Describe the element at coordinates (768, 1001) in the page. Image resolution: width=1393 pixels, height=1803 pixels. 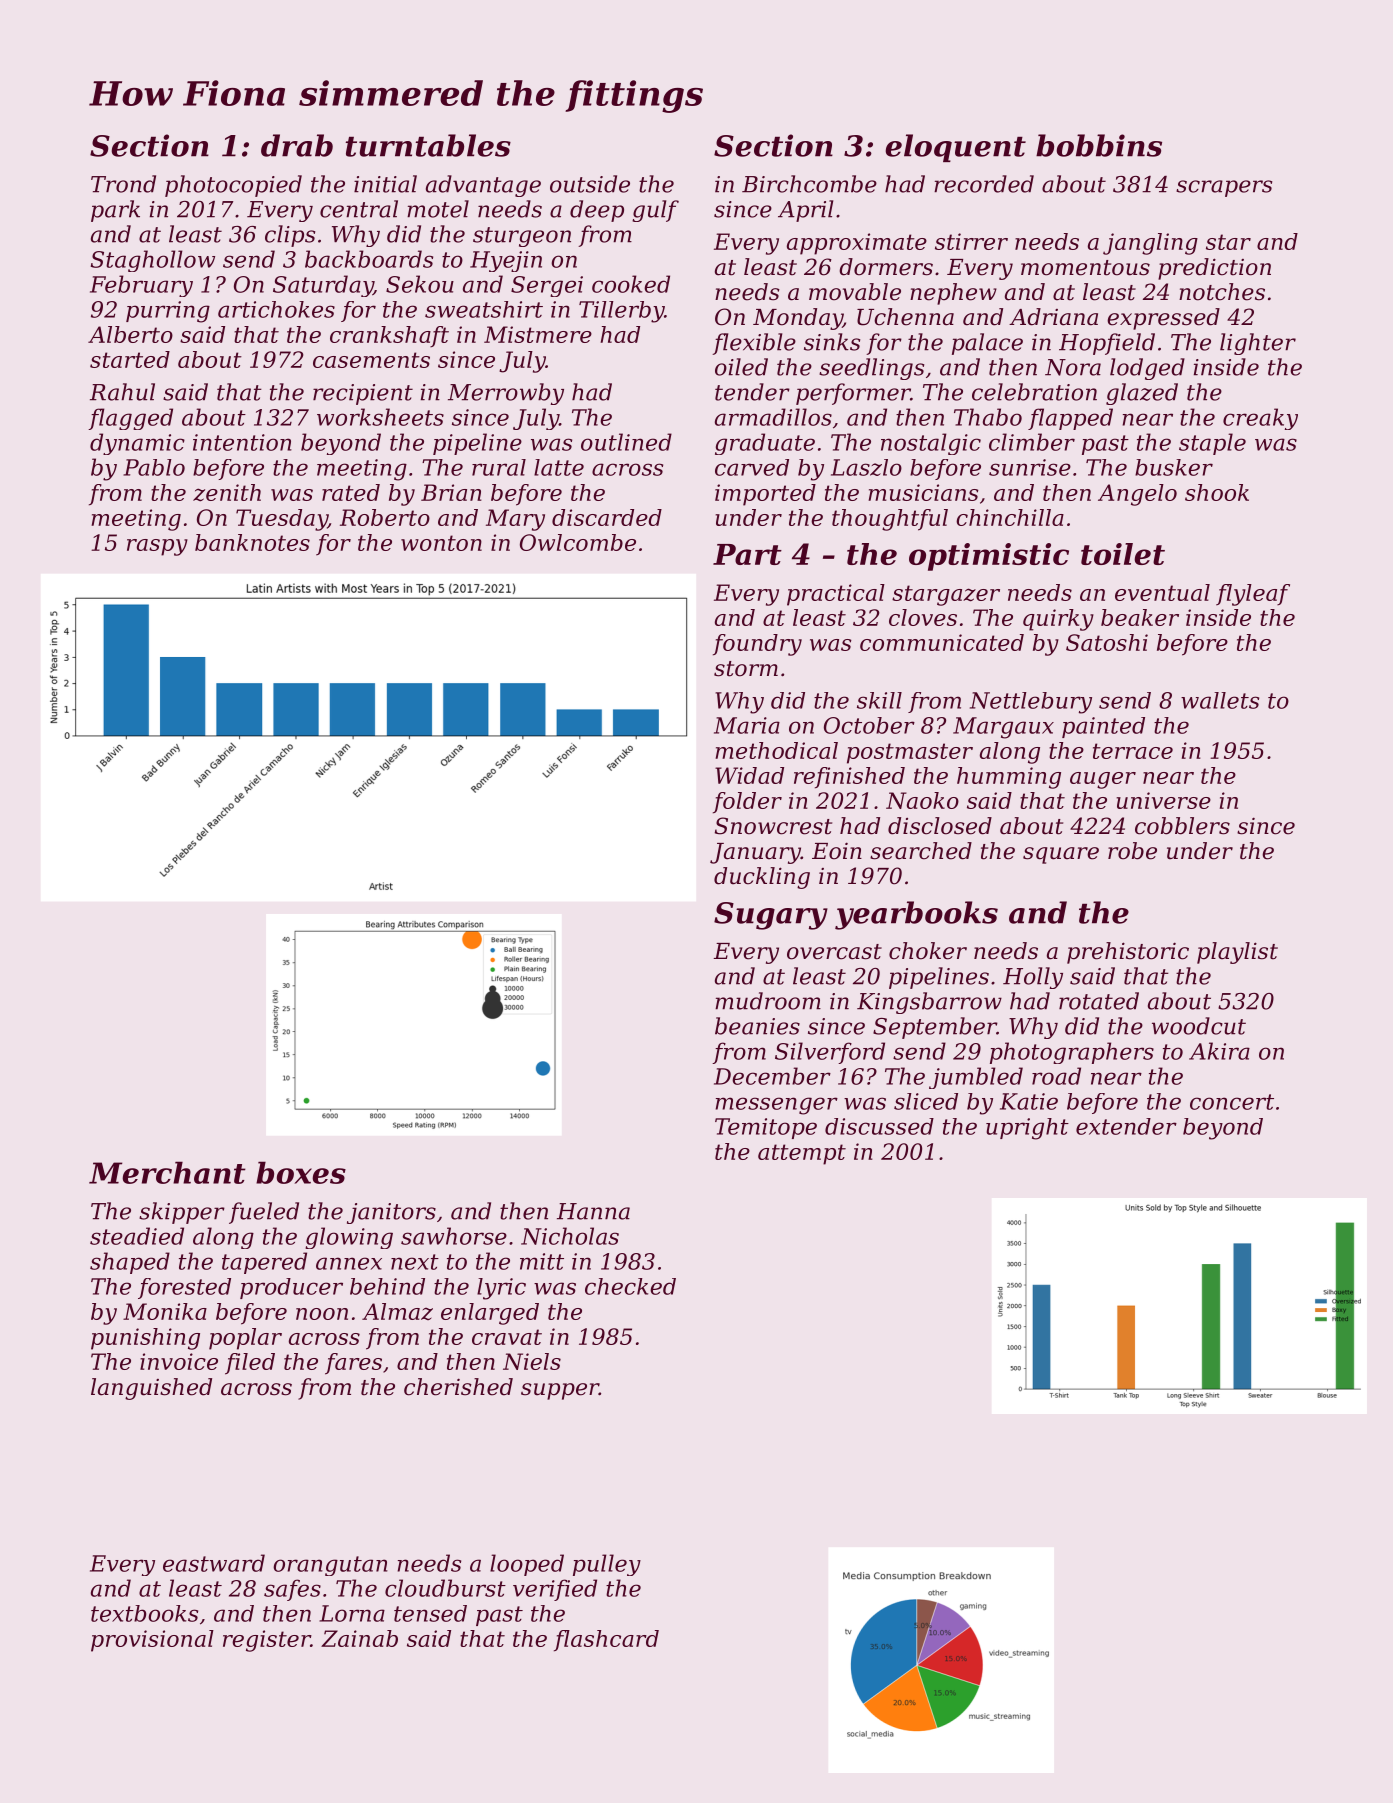
I see `mudroom` at that location.
